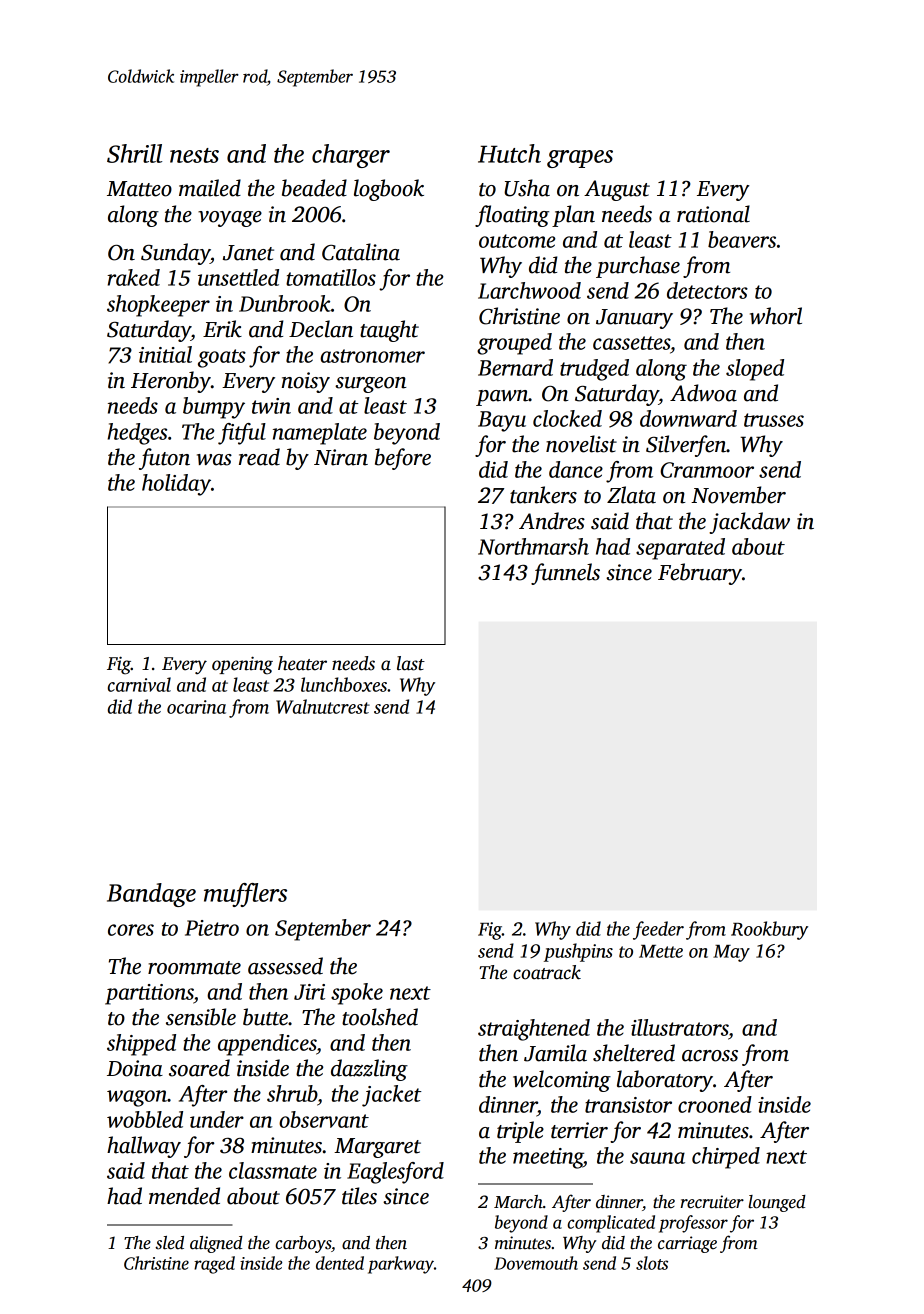 The height and width of the document is (1314, 924). I want to click on charger, so click(351, 156).
